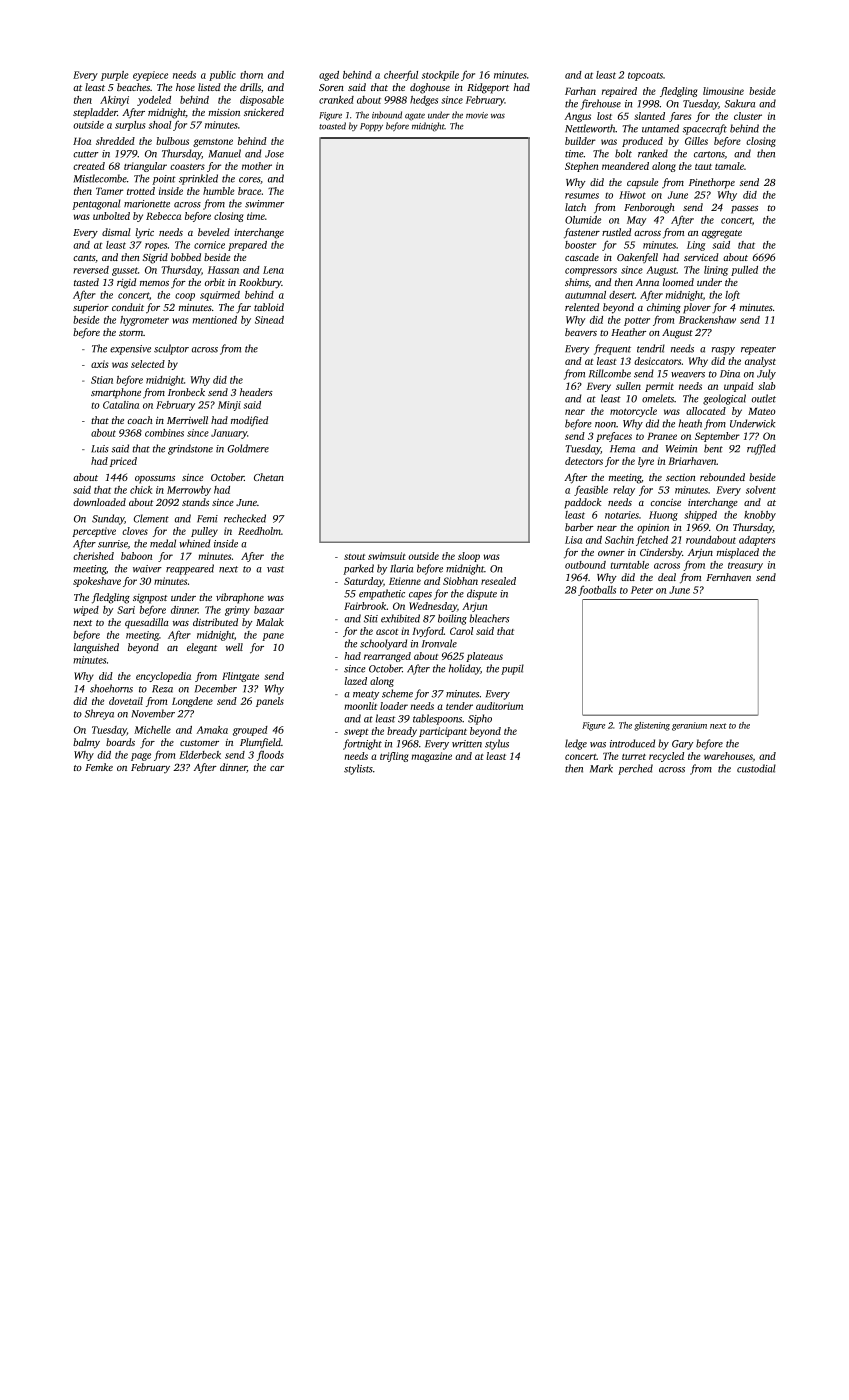  What do you see at coordinates (260, 283) in the page?
I see `Rookbury` at bounding box center [260, 283].
